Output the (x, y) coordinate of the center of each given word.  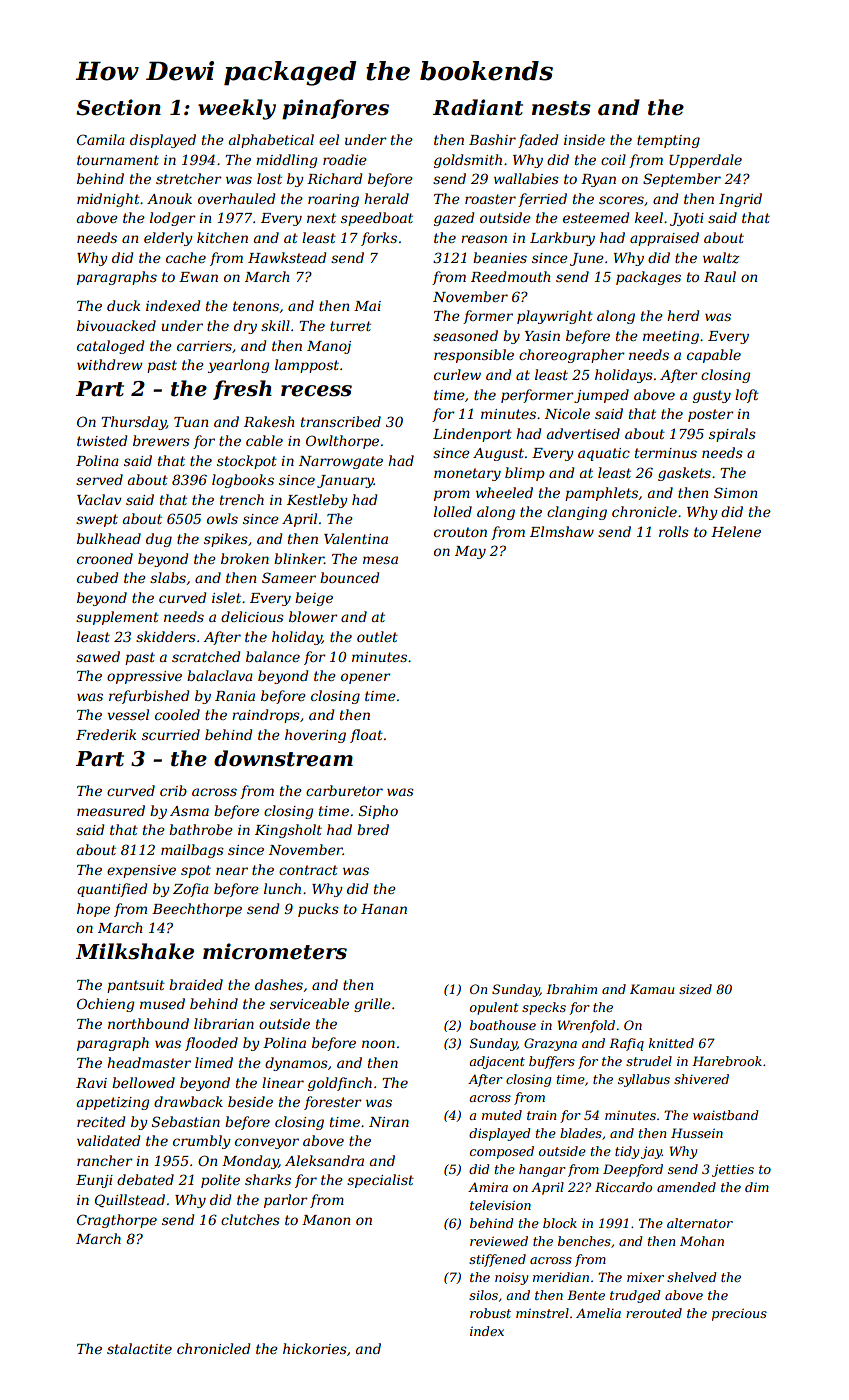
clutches (250, 1219)
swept (97, 520)
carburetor (344, 790)
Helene (736, 531)
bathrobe (201, 829)
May (470, 552)
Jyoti (687, 219)
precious (739, 1315)
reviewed (499, 1241)
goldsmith (468, 161)
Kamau (652, 989)
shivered (701, 1079)
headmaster (149, 1062)
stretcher (189, 178)
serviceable (309, 1003)
